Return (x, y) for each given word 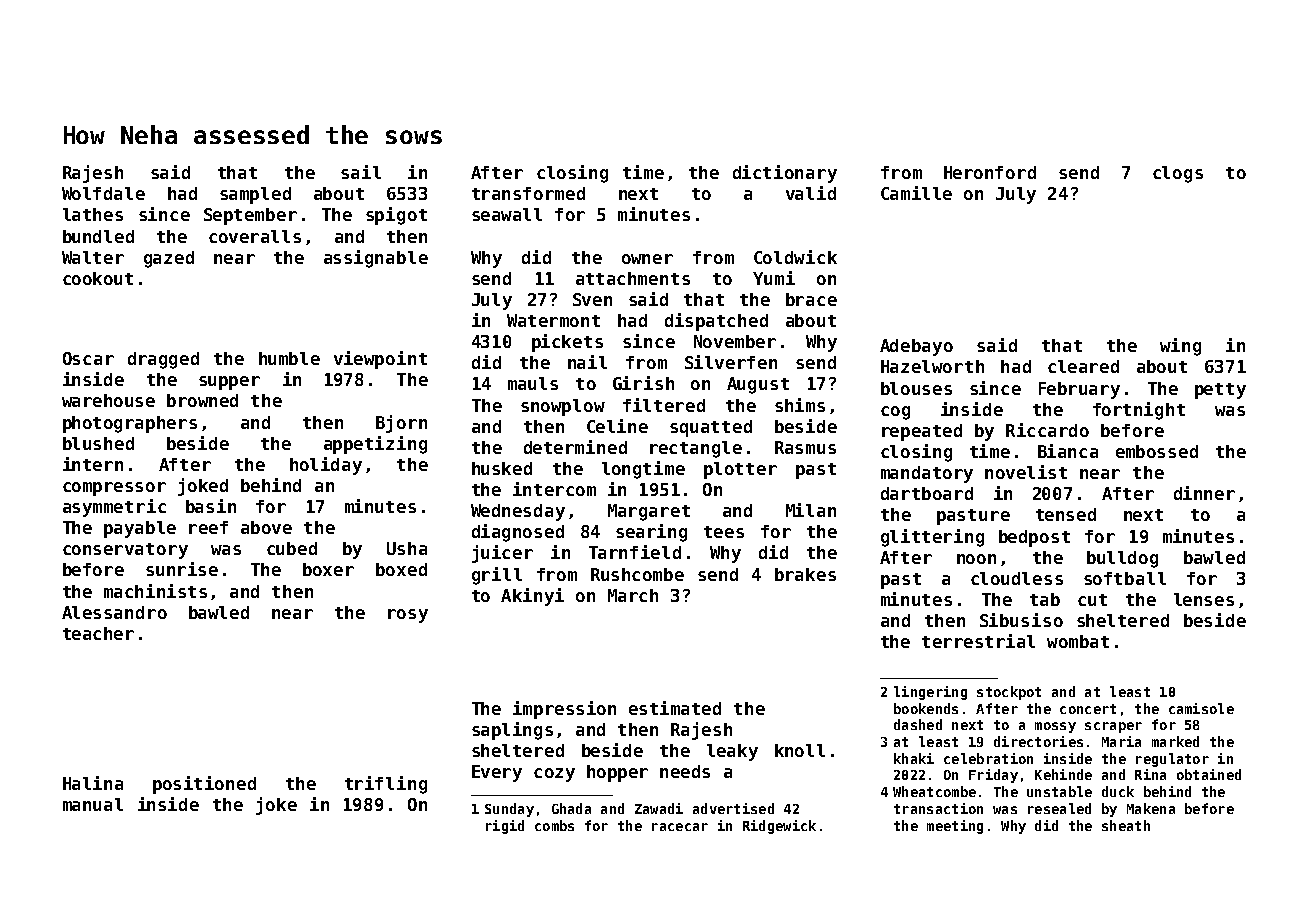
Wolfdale (103, 193)
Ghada (571, 808)
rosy (408, 616)
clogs (1178, 174)
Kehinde (1063, 774)
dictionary (785, 174)
